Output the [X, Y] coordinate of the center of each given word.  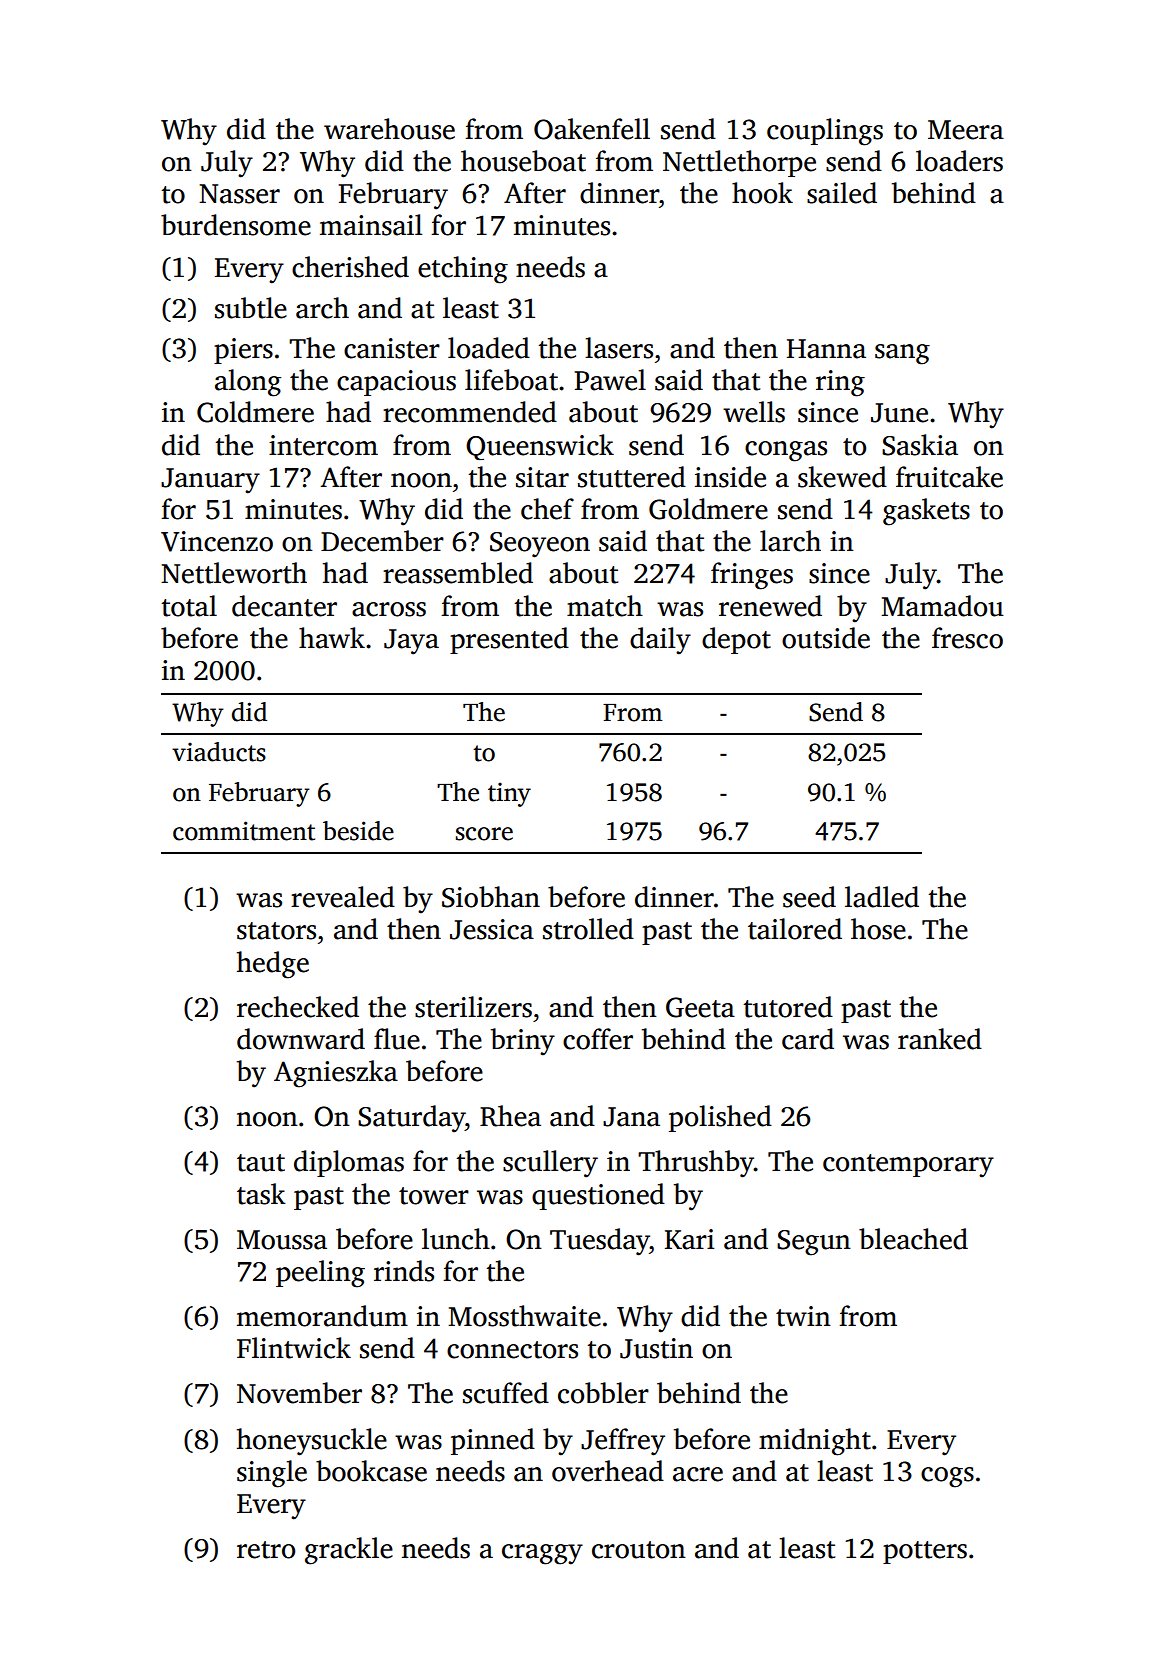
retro [266, 1550]
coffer [598, 1039]
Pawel [610, 380]
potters [925, 1552]
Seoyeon [540, 545]
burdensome [236, 225]
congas [786, 451]
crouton [639, 1550]
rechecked [298, 1007]
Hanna [826, 349]
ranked [940, 1039]
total [189, 606]
